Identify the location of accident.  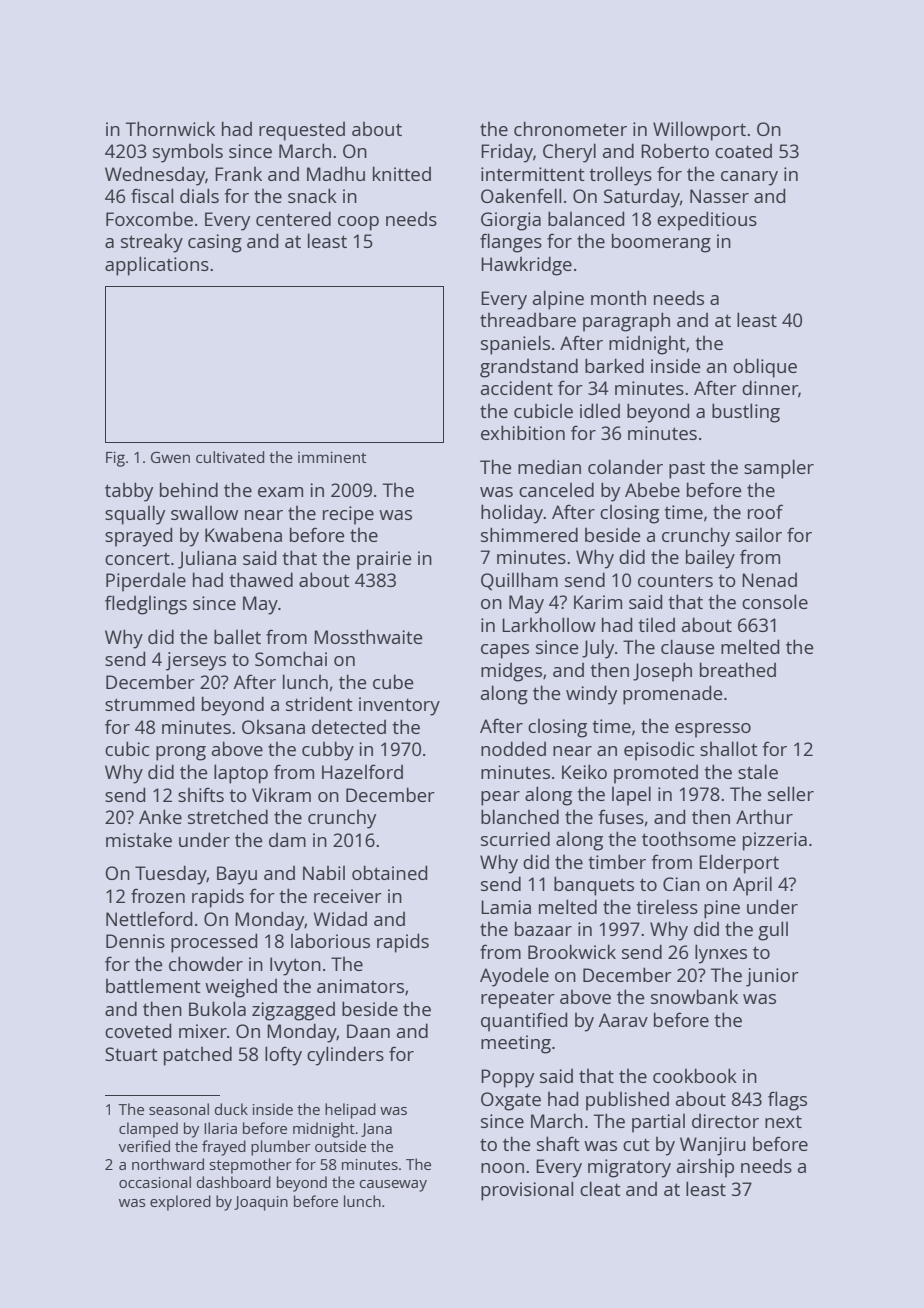
(517, 388).
